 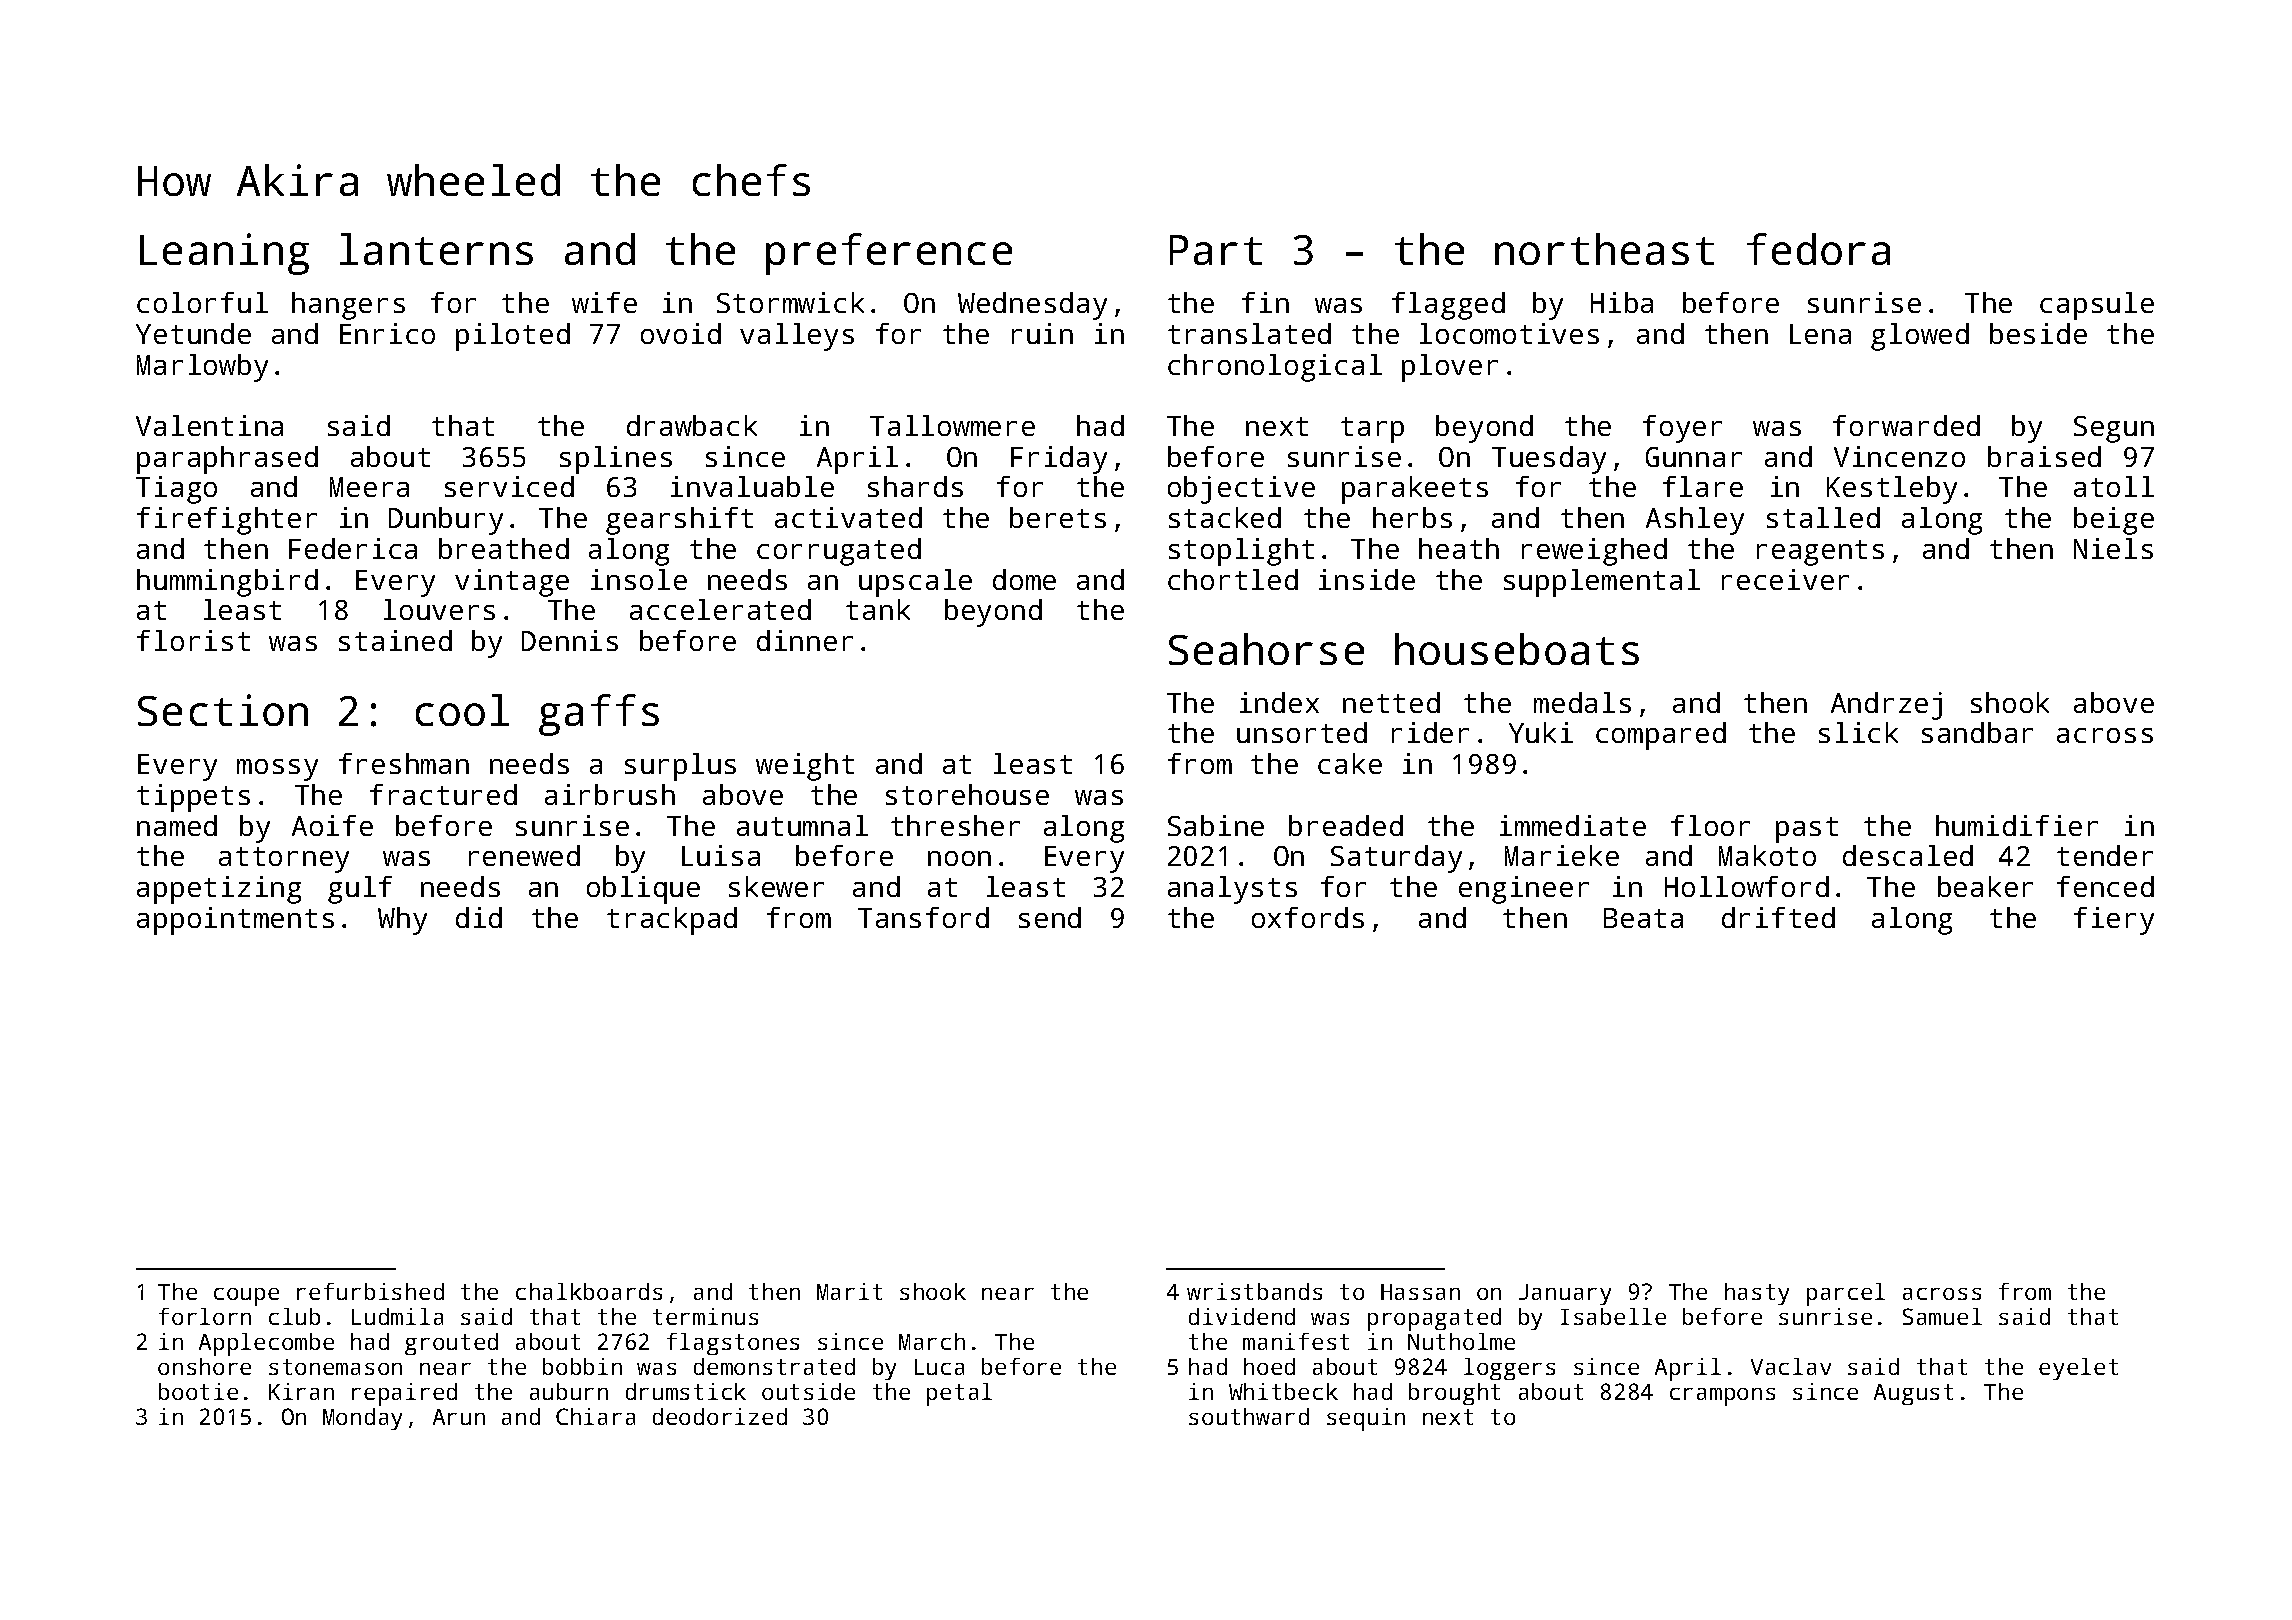 I want to click on florist, so click(x=193, y=640).
